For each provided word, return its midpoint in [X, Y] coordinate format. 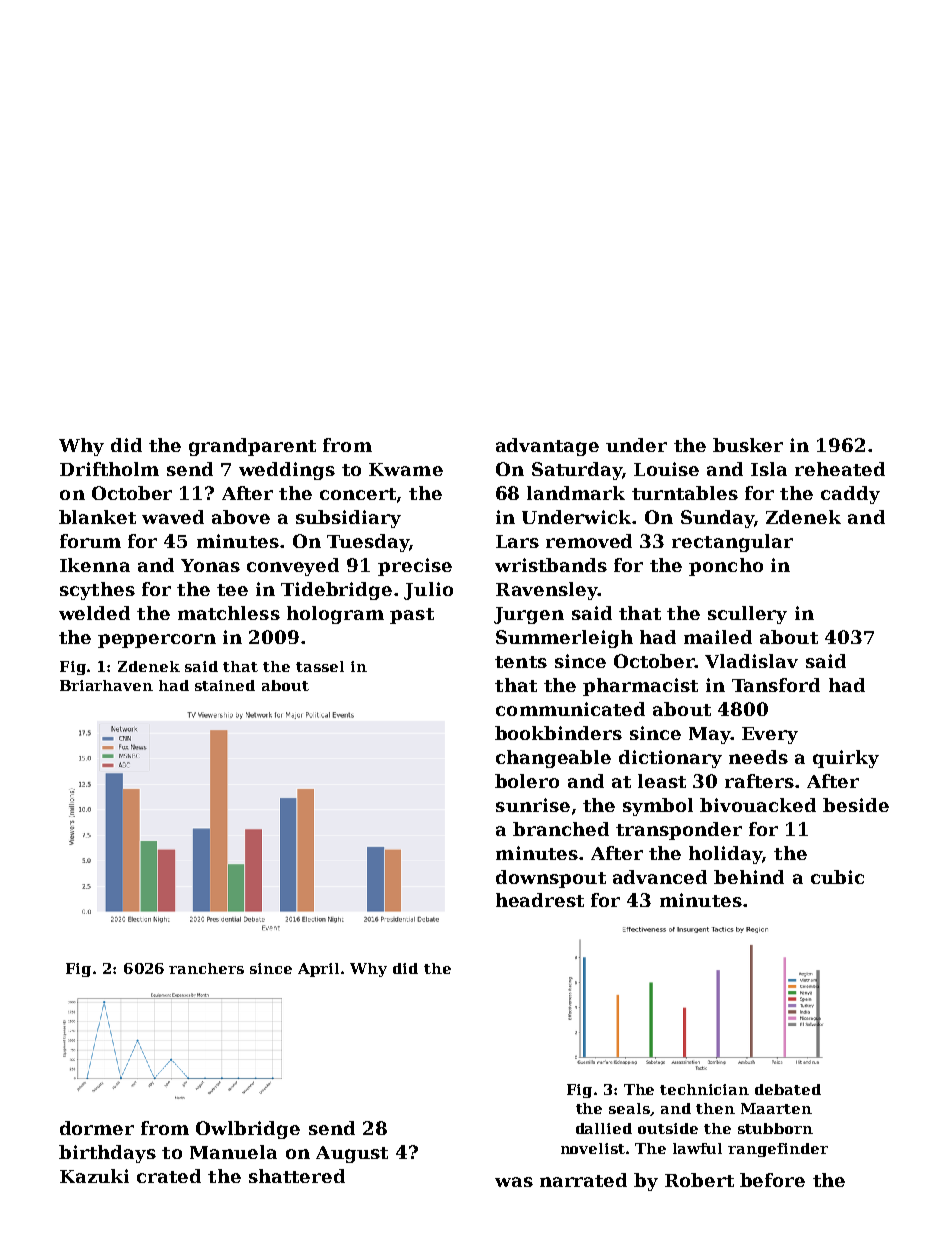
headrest [540, 900]
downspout [551, 879]
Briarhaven [106, 685]
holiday [726, 855]
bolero [527, 781]
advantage [547, 447]
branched [561, 829]
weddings [287, 471]
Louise [666, 469]
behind [749, 877]
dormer [97, 1128]
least [662, 781]
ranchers [206, 968]
